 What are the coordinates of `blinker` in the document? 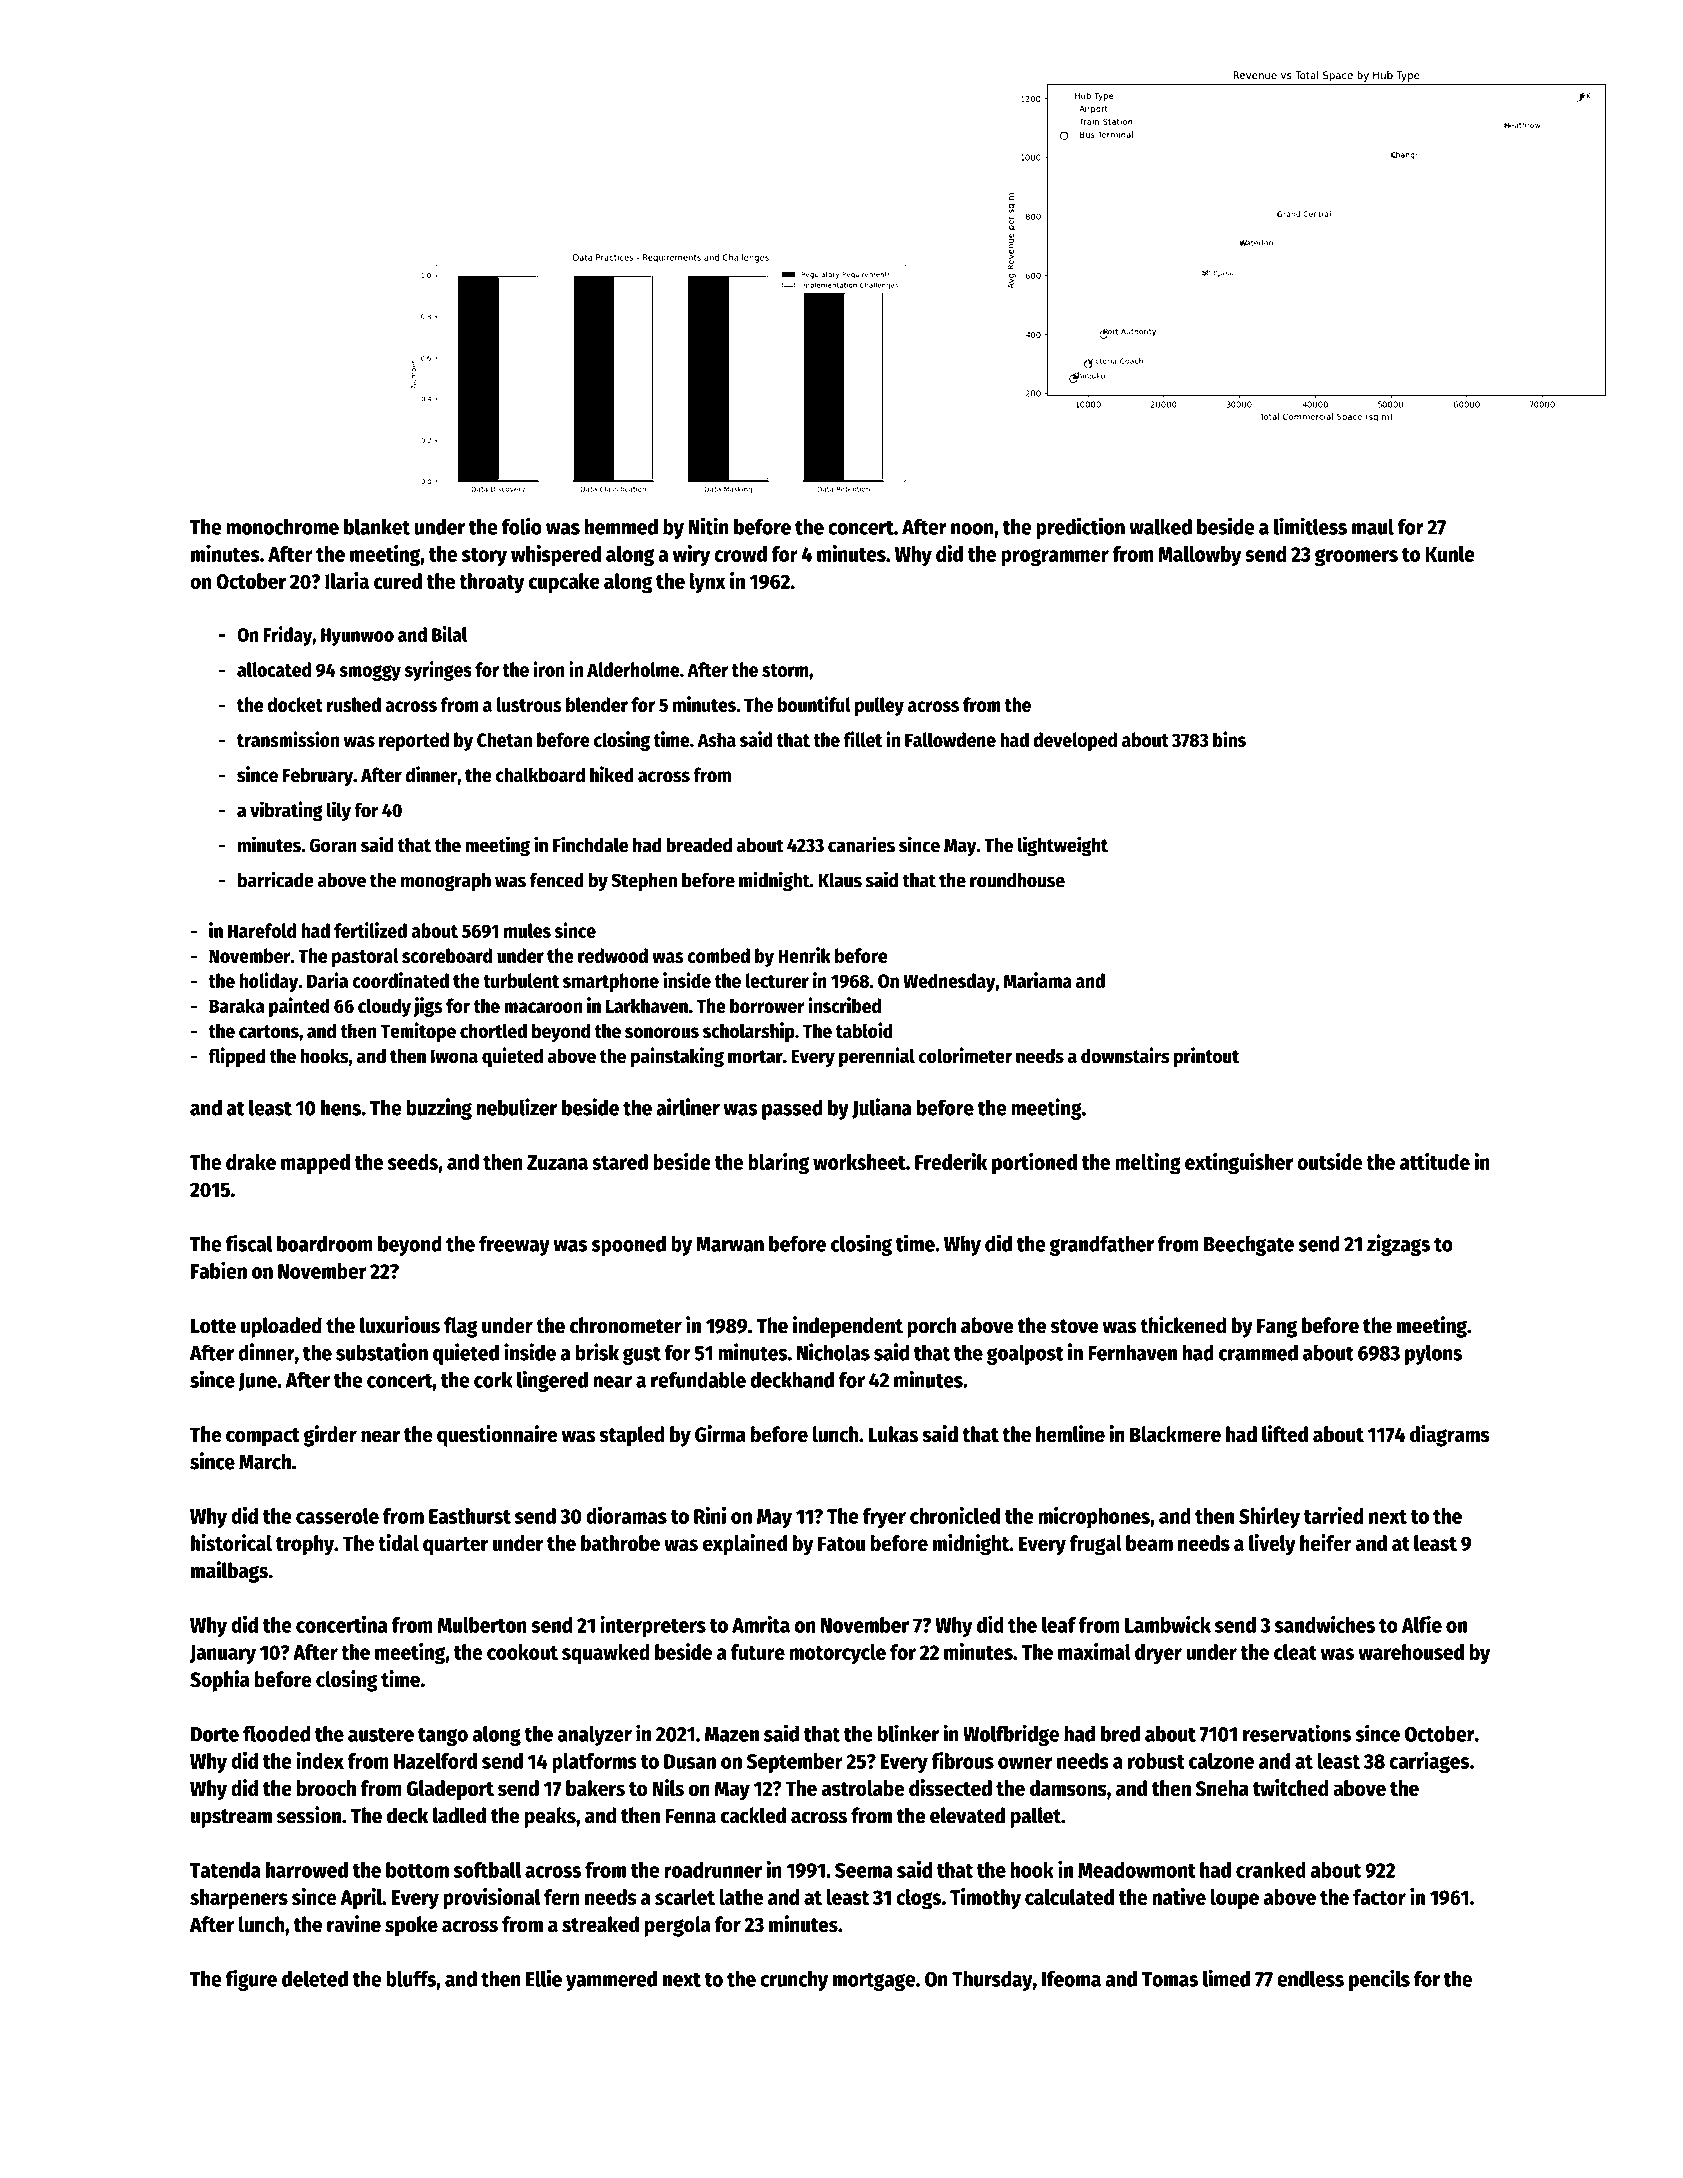 It's located at (908, 1733).
